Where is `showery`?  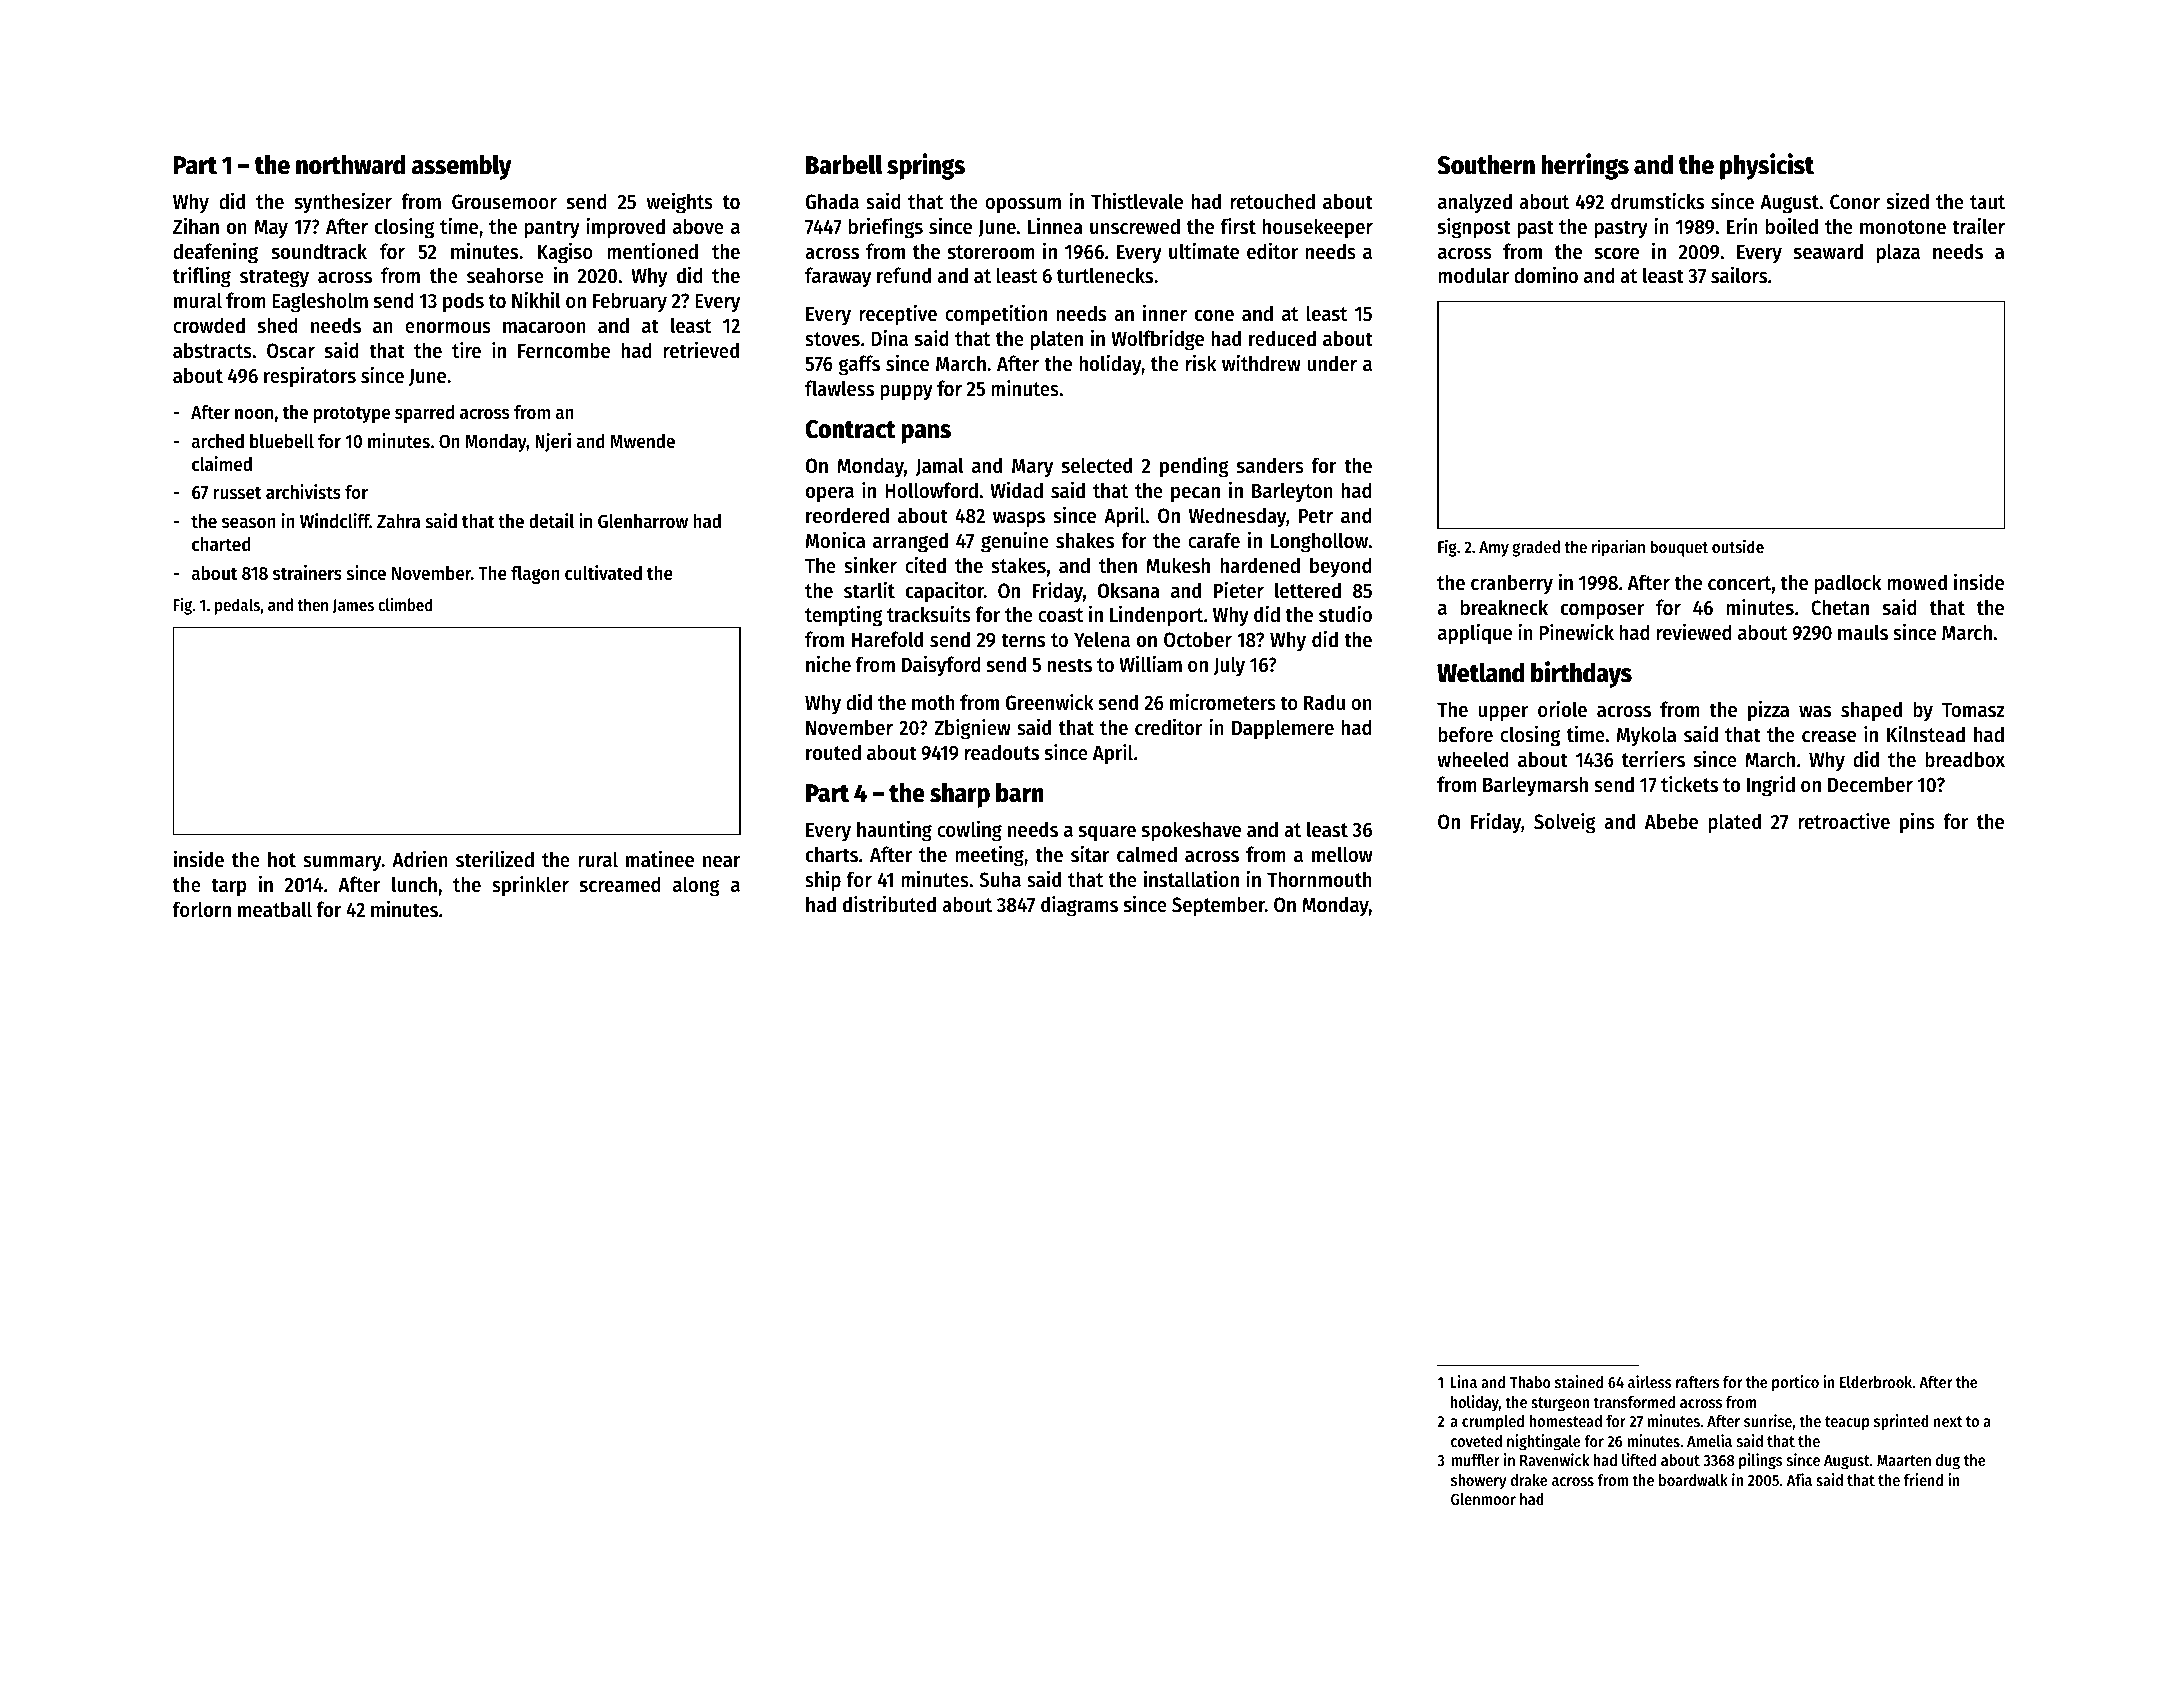 showery is located at coordinates (1478, 1482).
